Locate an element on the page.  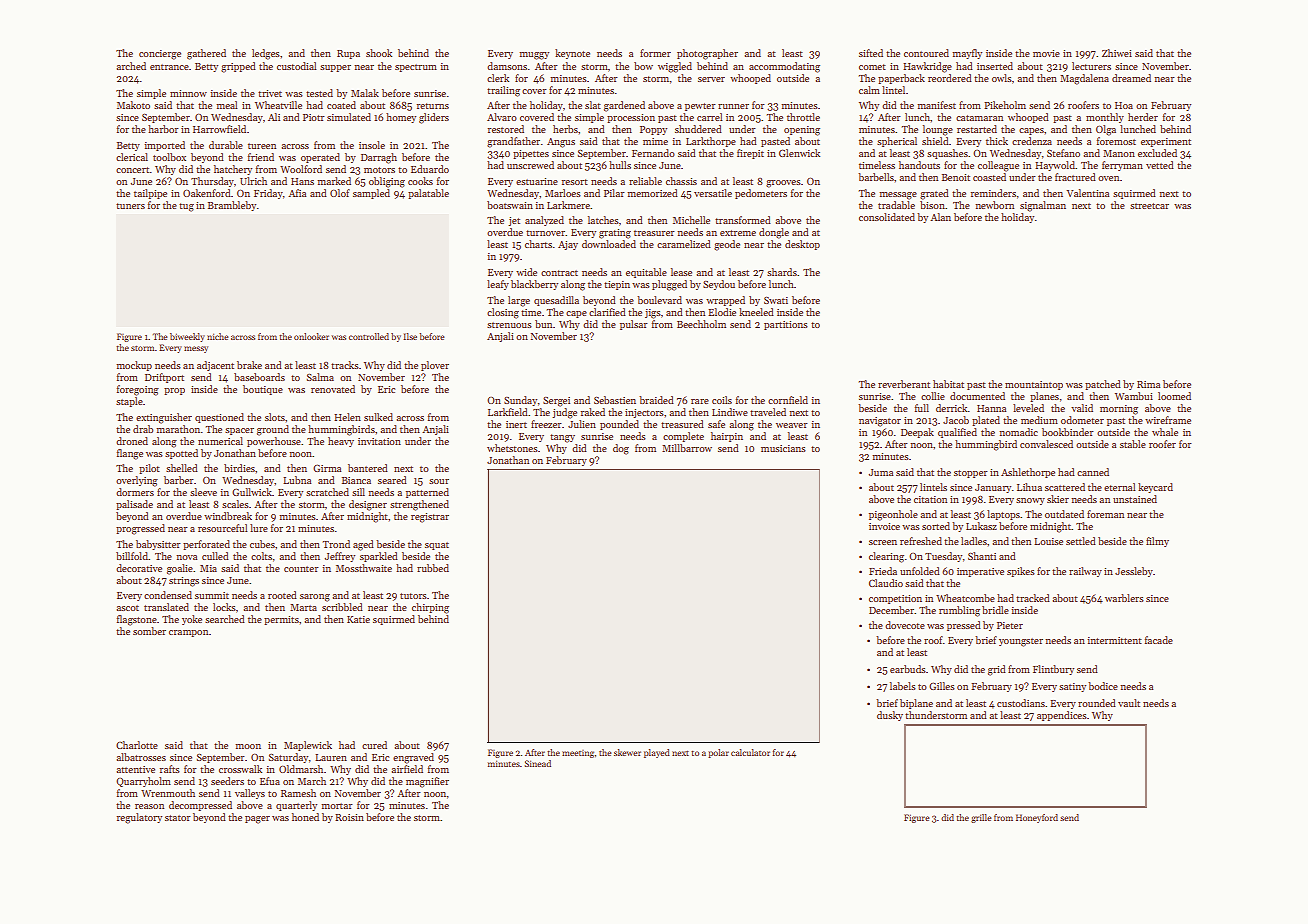
mountaintop is located at coordinates (1034, 385).
